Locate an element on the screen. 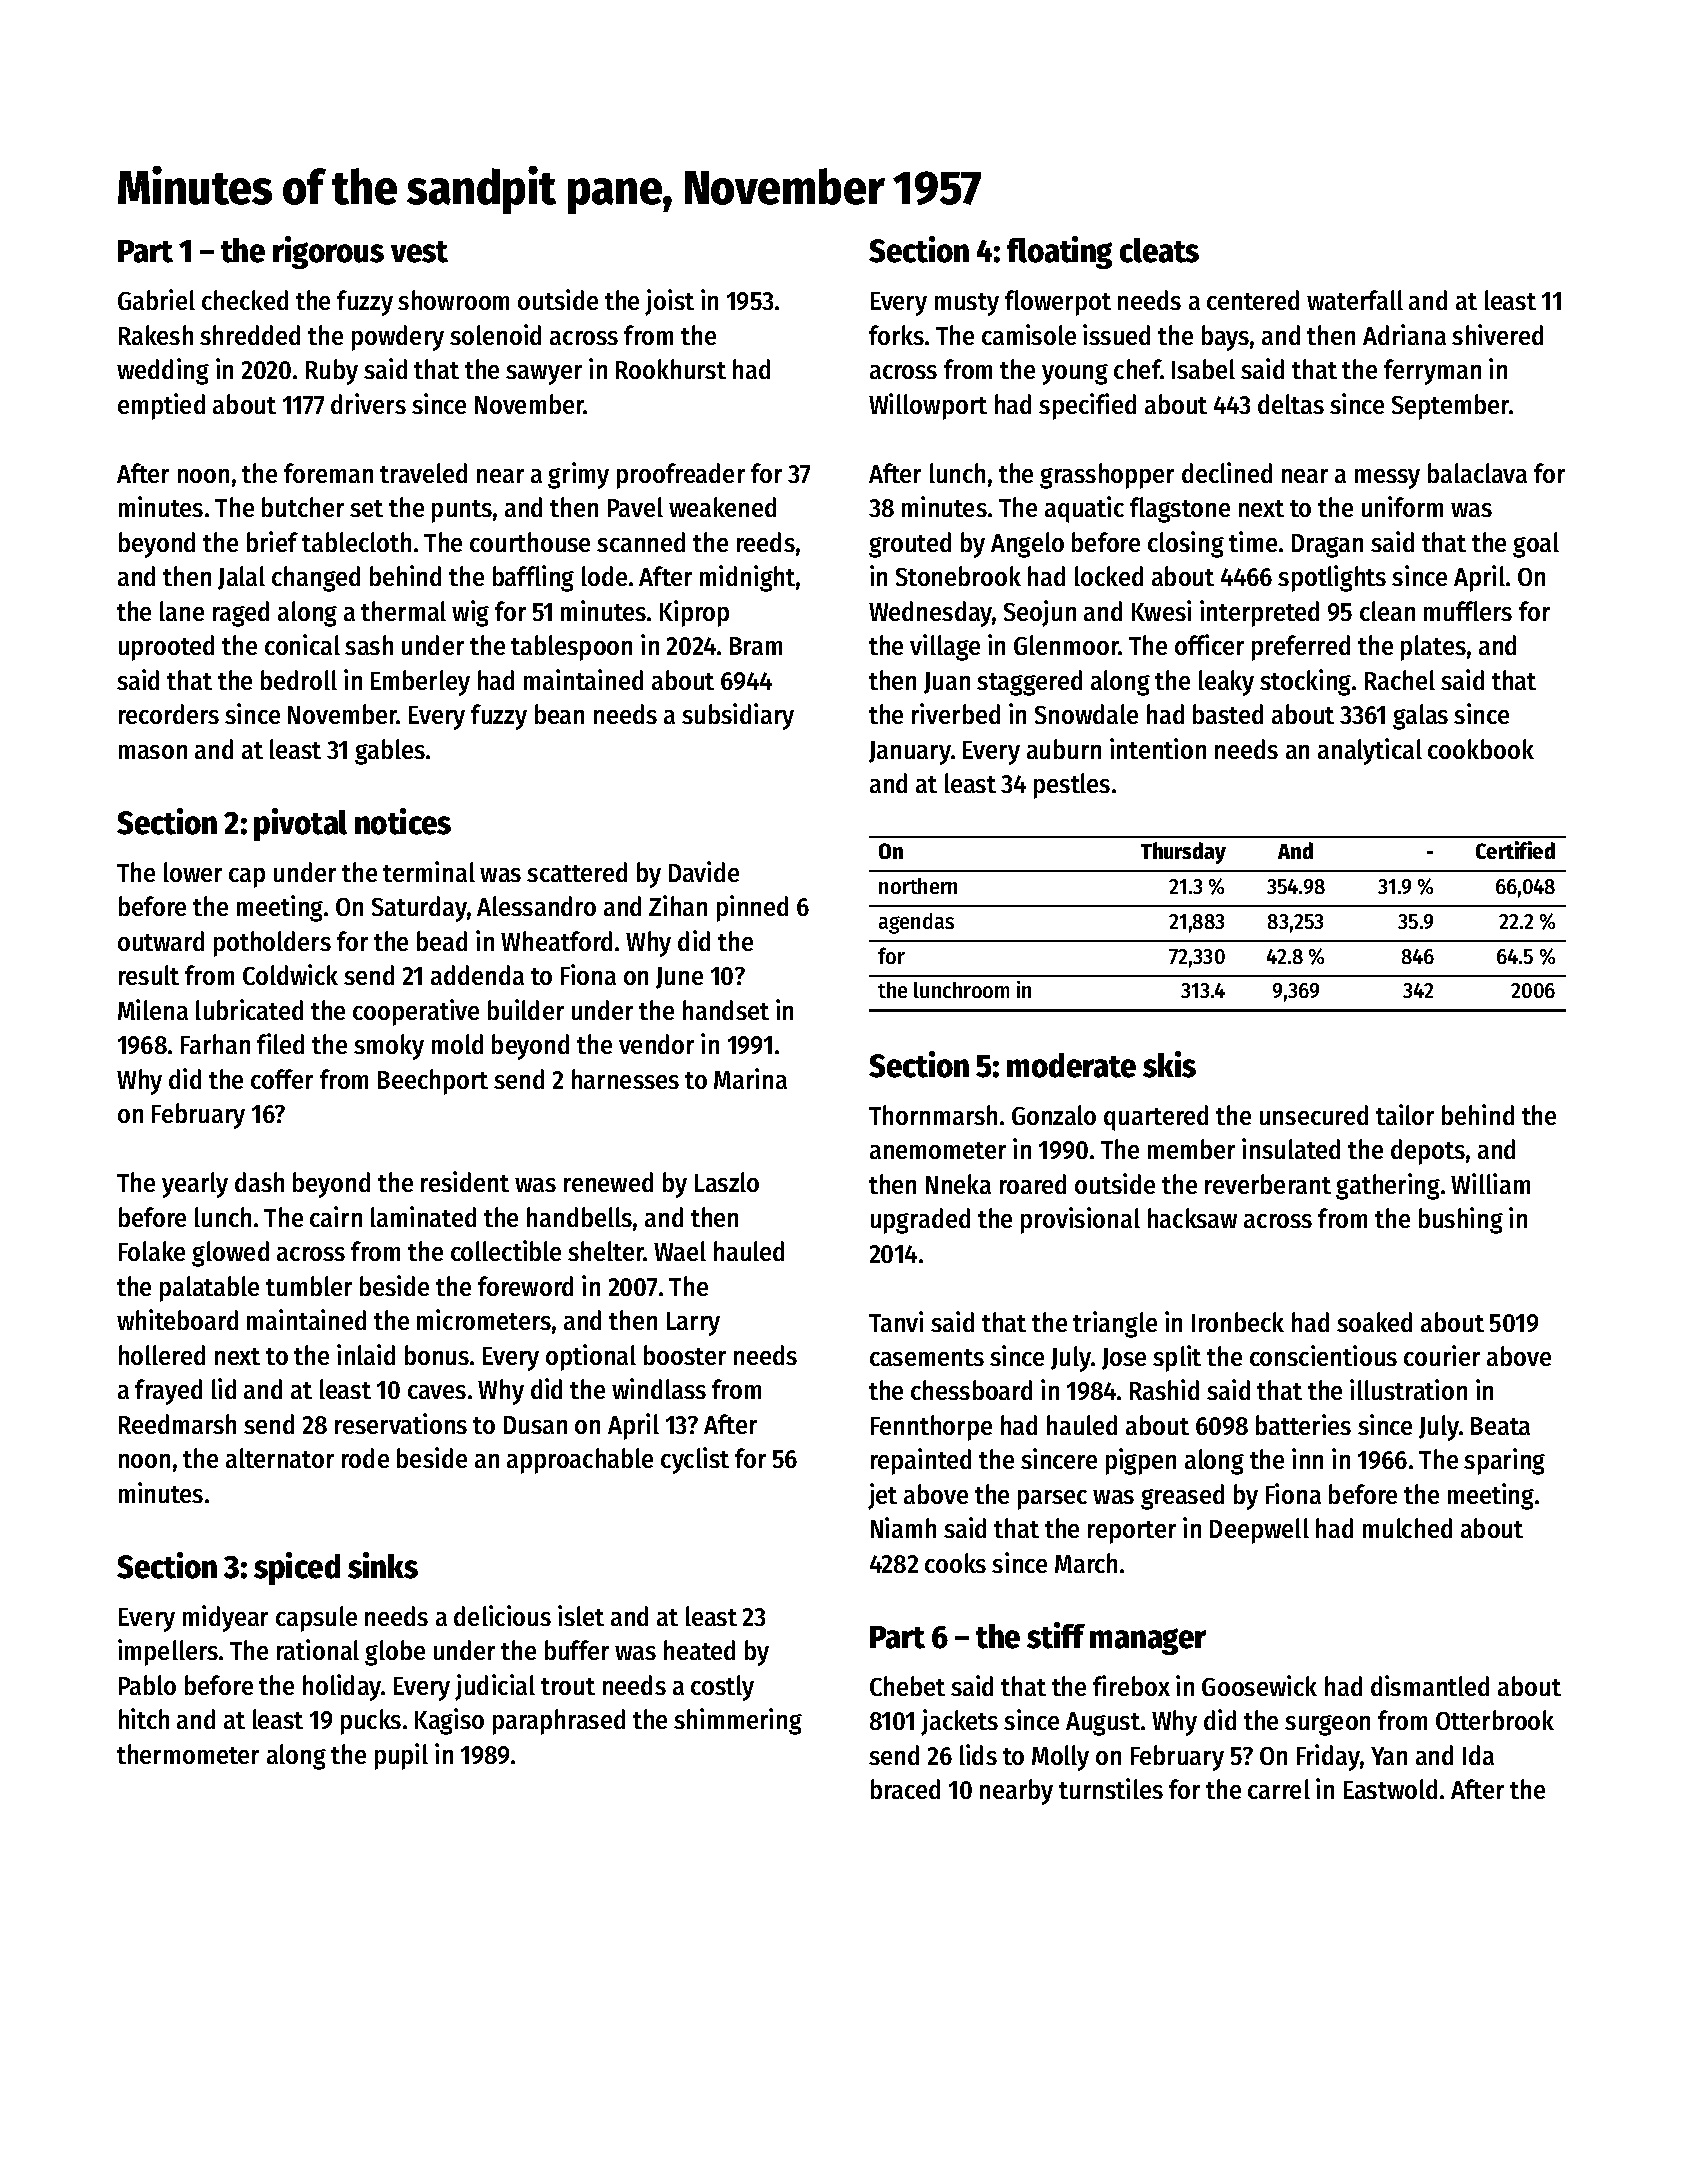  vest is located at coordinates (419, 252).
